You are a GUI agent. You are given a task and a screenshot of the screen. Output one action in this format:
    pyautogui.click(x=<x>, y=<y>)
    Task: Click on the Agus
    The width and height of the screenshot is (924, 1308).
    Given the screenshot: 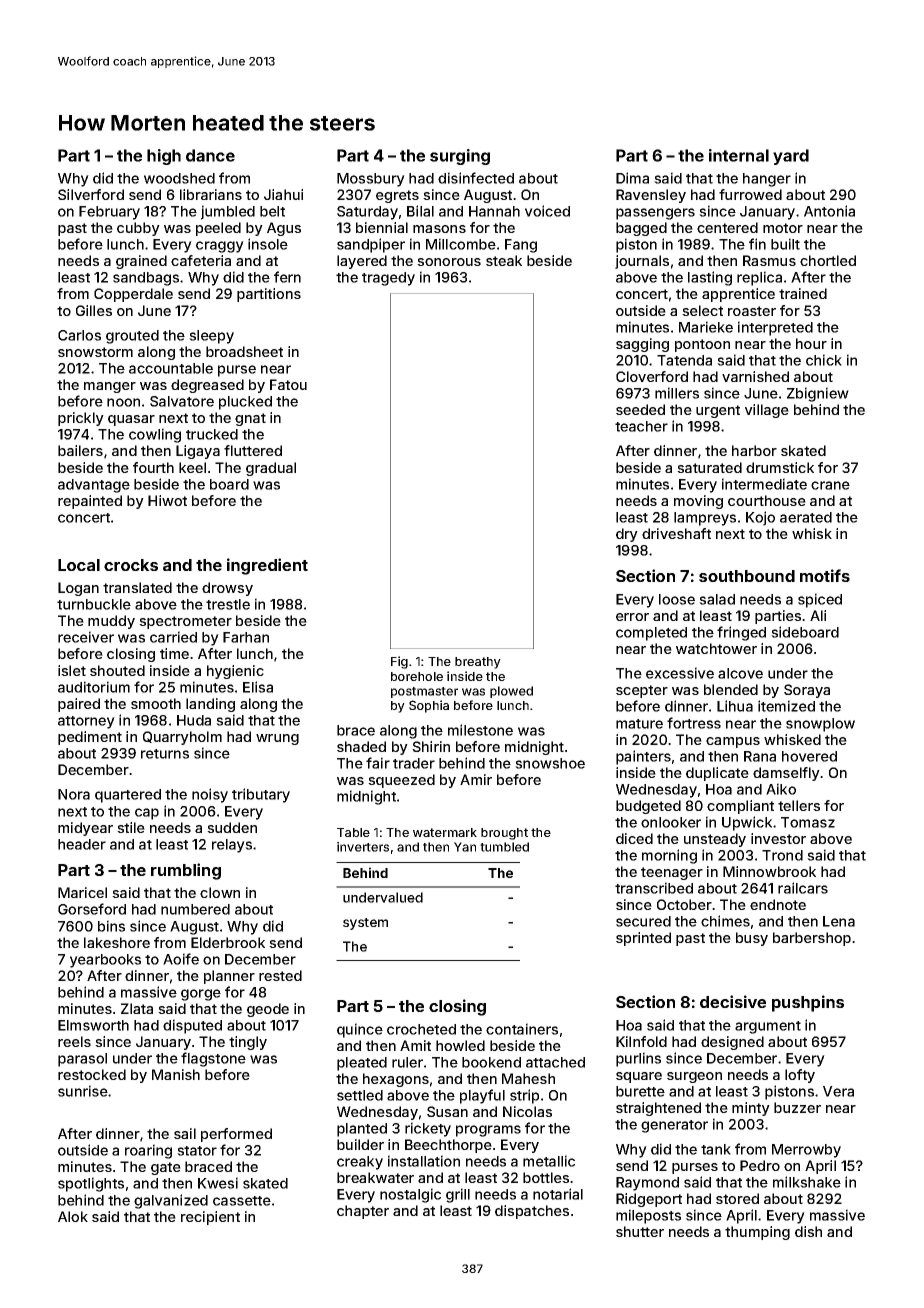 What is the action you would take?
    pyautogui.click(x=284, y=229)
